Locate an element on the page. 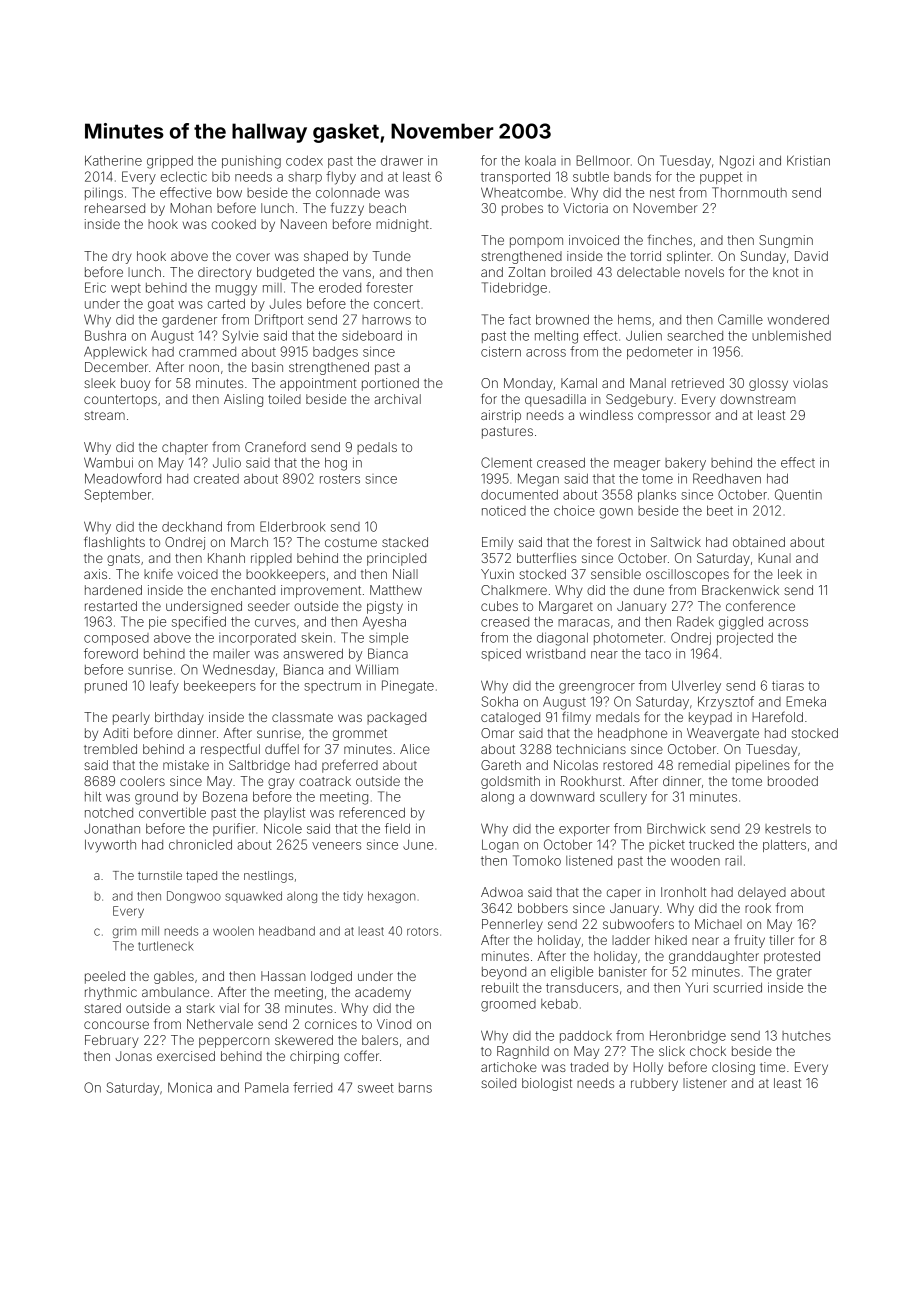 The image size is (924, 1308). compressor is located at coordinates (674, 417).
